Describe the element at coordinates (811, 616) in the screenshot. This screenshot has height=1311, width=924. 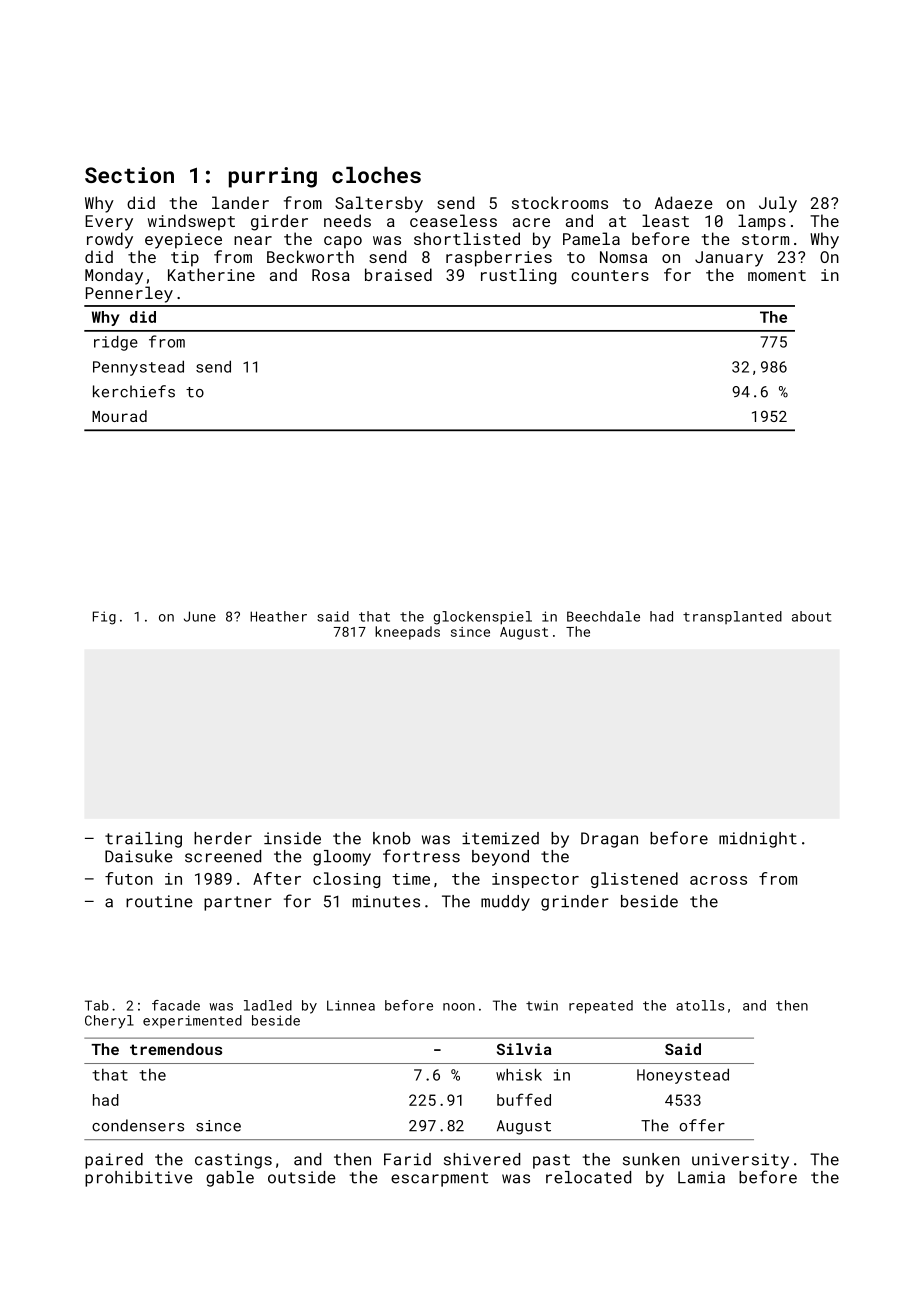
I see `about` at that location.
